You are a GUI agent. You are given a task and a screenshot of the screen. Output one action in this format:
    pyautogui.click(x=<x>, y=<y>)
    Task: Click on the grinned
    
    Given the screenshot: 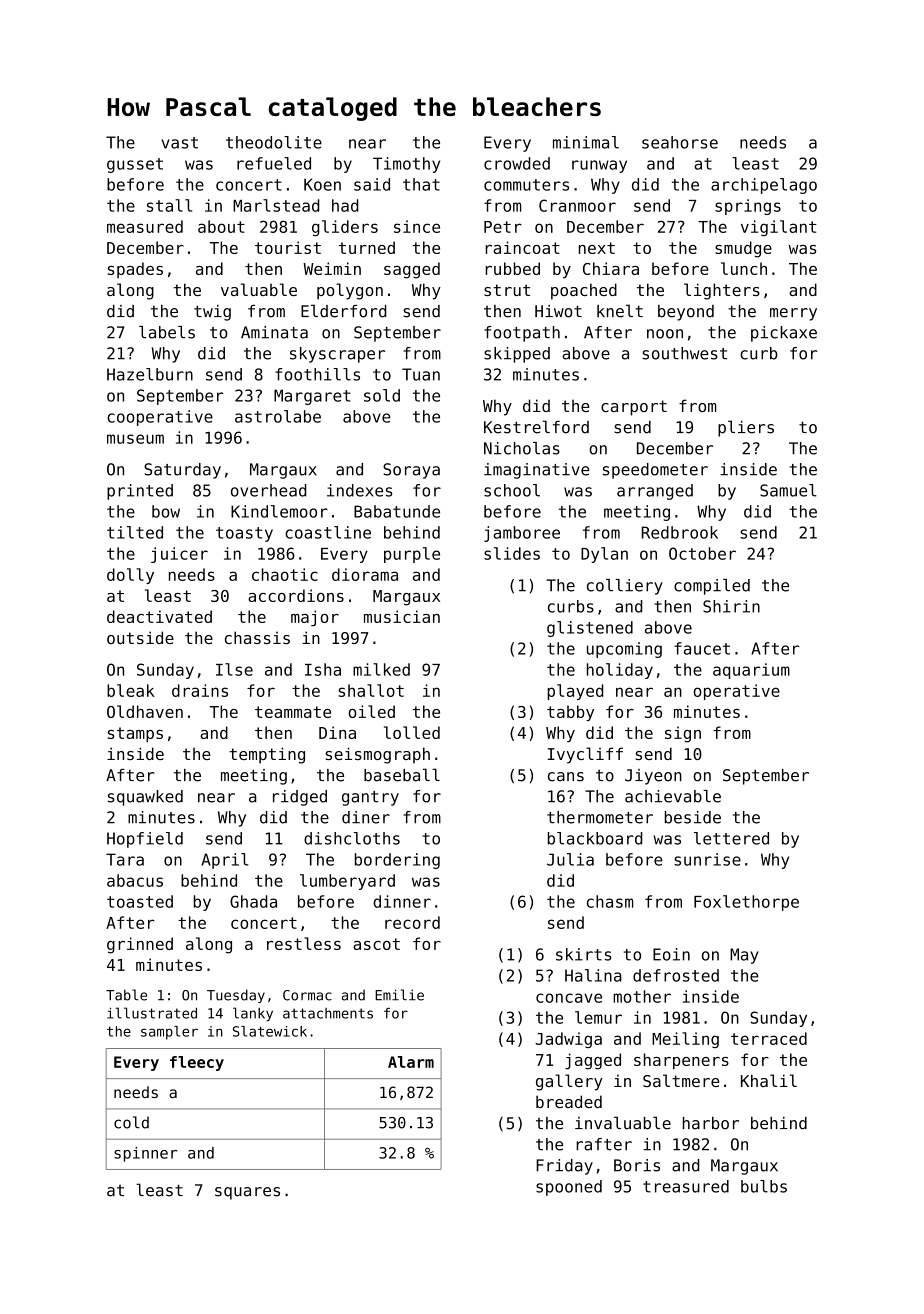 What is the action you would take?
    pyautogui.click(x=140, y=945)
